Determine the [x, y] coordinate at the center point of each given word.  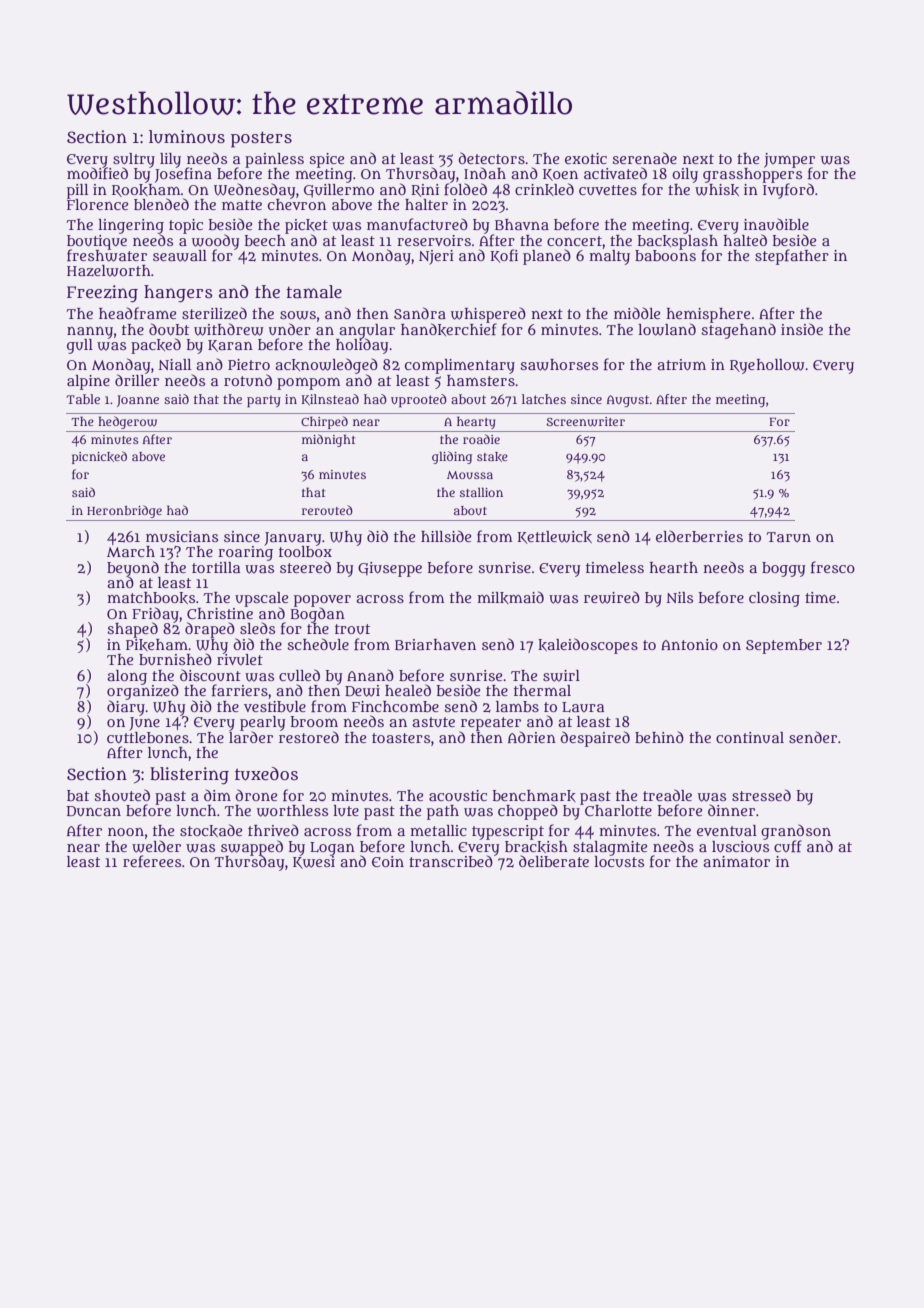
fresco [833, 567]
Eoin [388, 861]
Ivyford [788, 191]
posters [261, 139]
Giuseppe [390, 569]
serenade [644, 158]
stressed [761, 795]
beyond [133, 568]
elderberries [699, 536]
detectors [491, 158]
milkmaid [510, 597]
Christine [220, 613]
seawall [180, 256]
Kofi [504, 256]
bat [78, 795]
